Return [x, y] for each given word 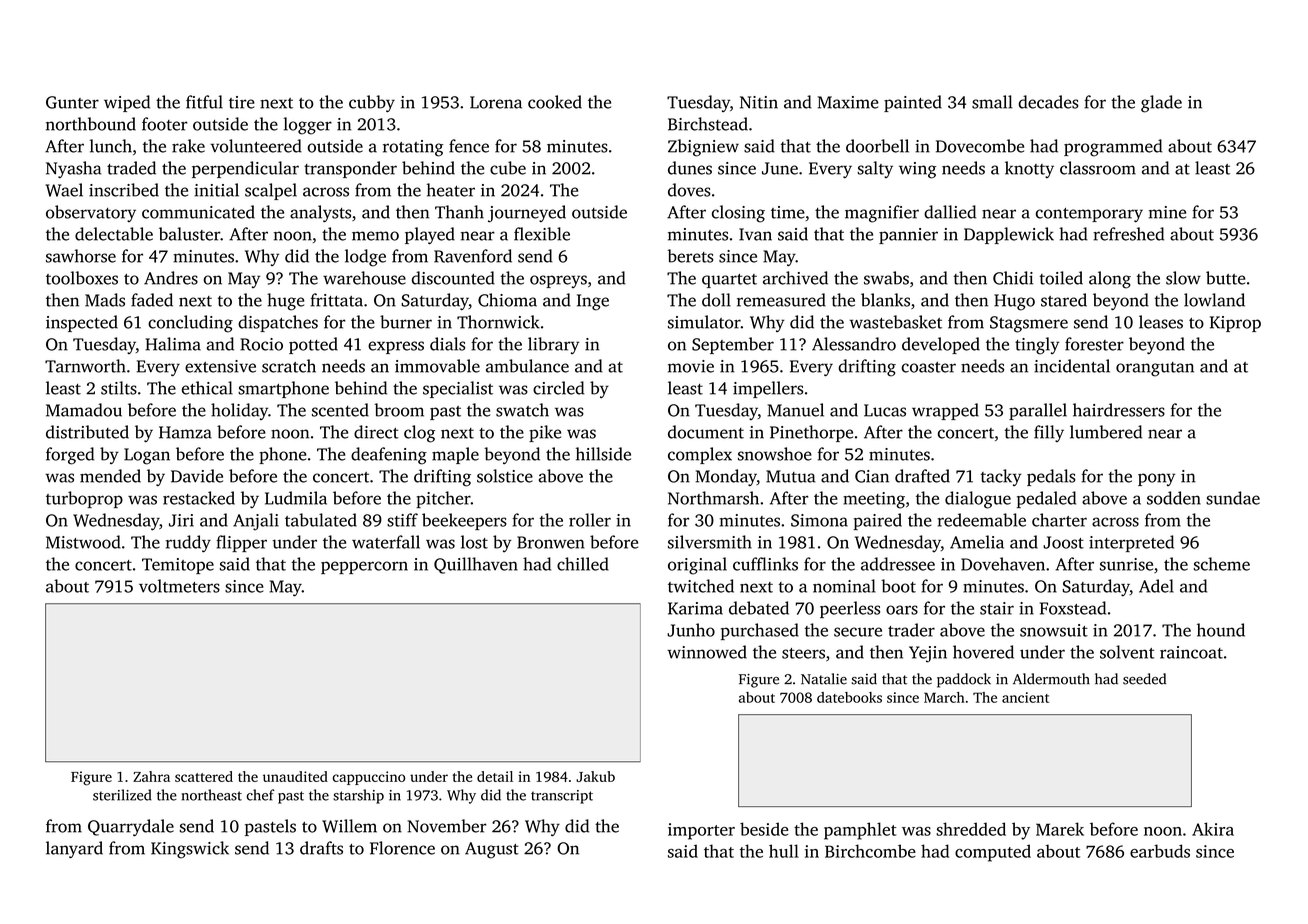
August [492, 850]
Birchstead [708, 124]
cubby [372, 103]
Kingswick [190, 850]
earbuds [1160, 851]
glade [1161, 104]
